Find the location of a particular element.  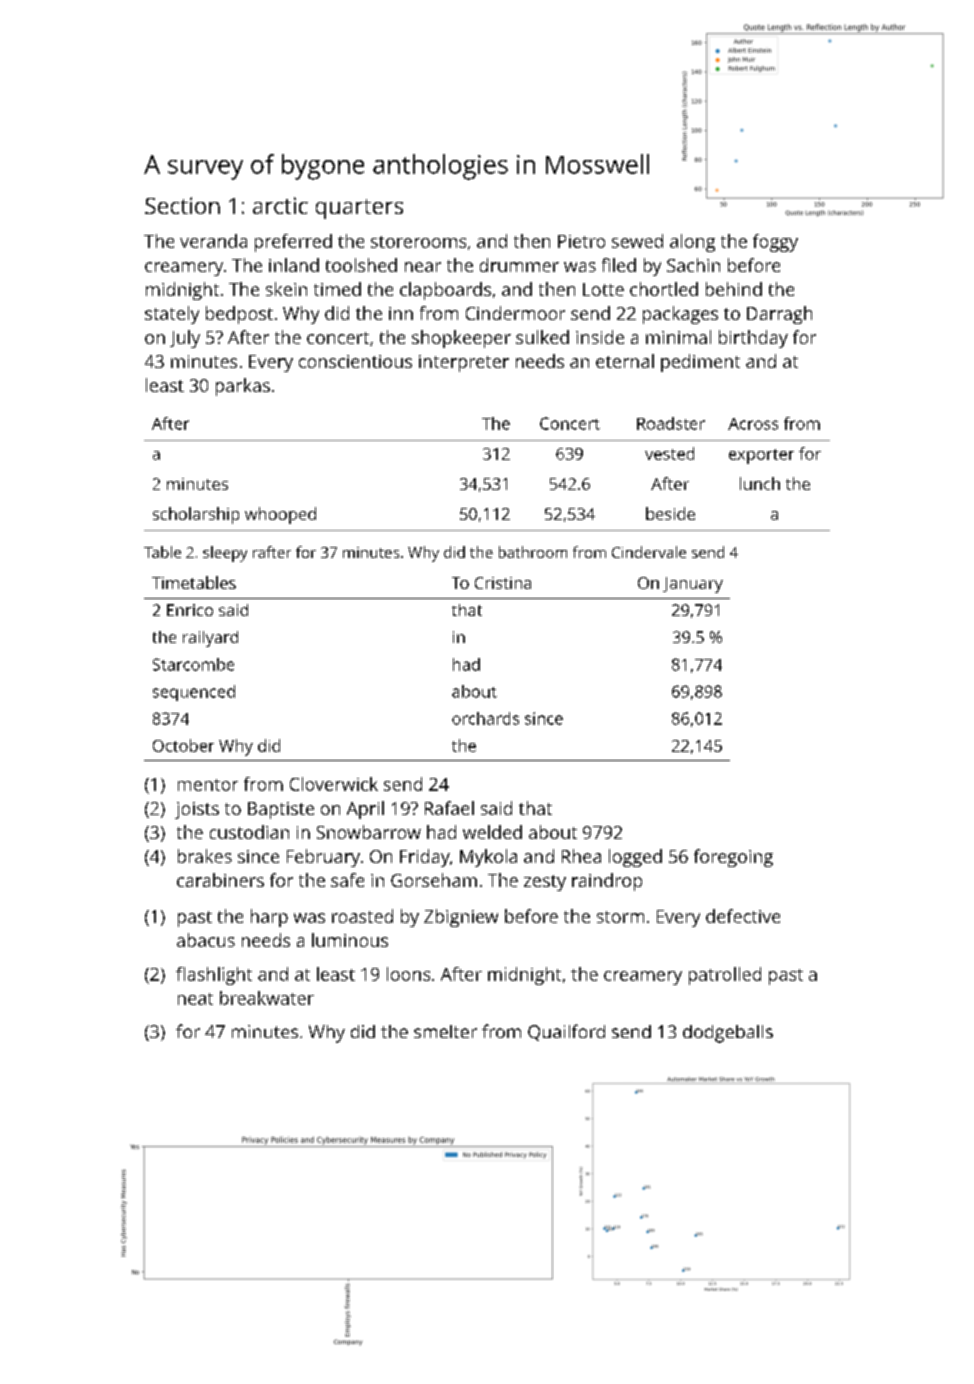

neat is located at coordinates (195, 999).
